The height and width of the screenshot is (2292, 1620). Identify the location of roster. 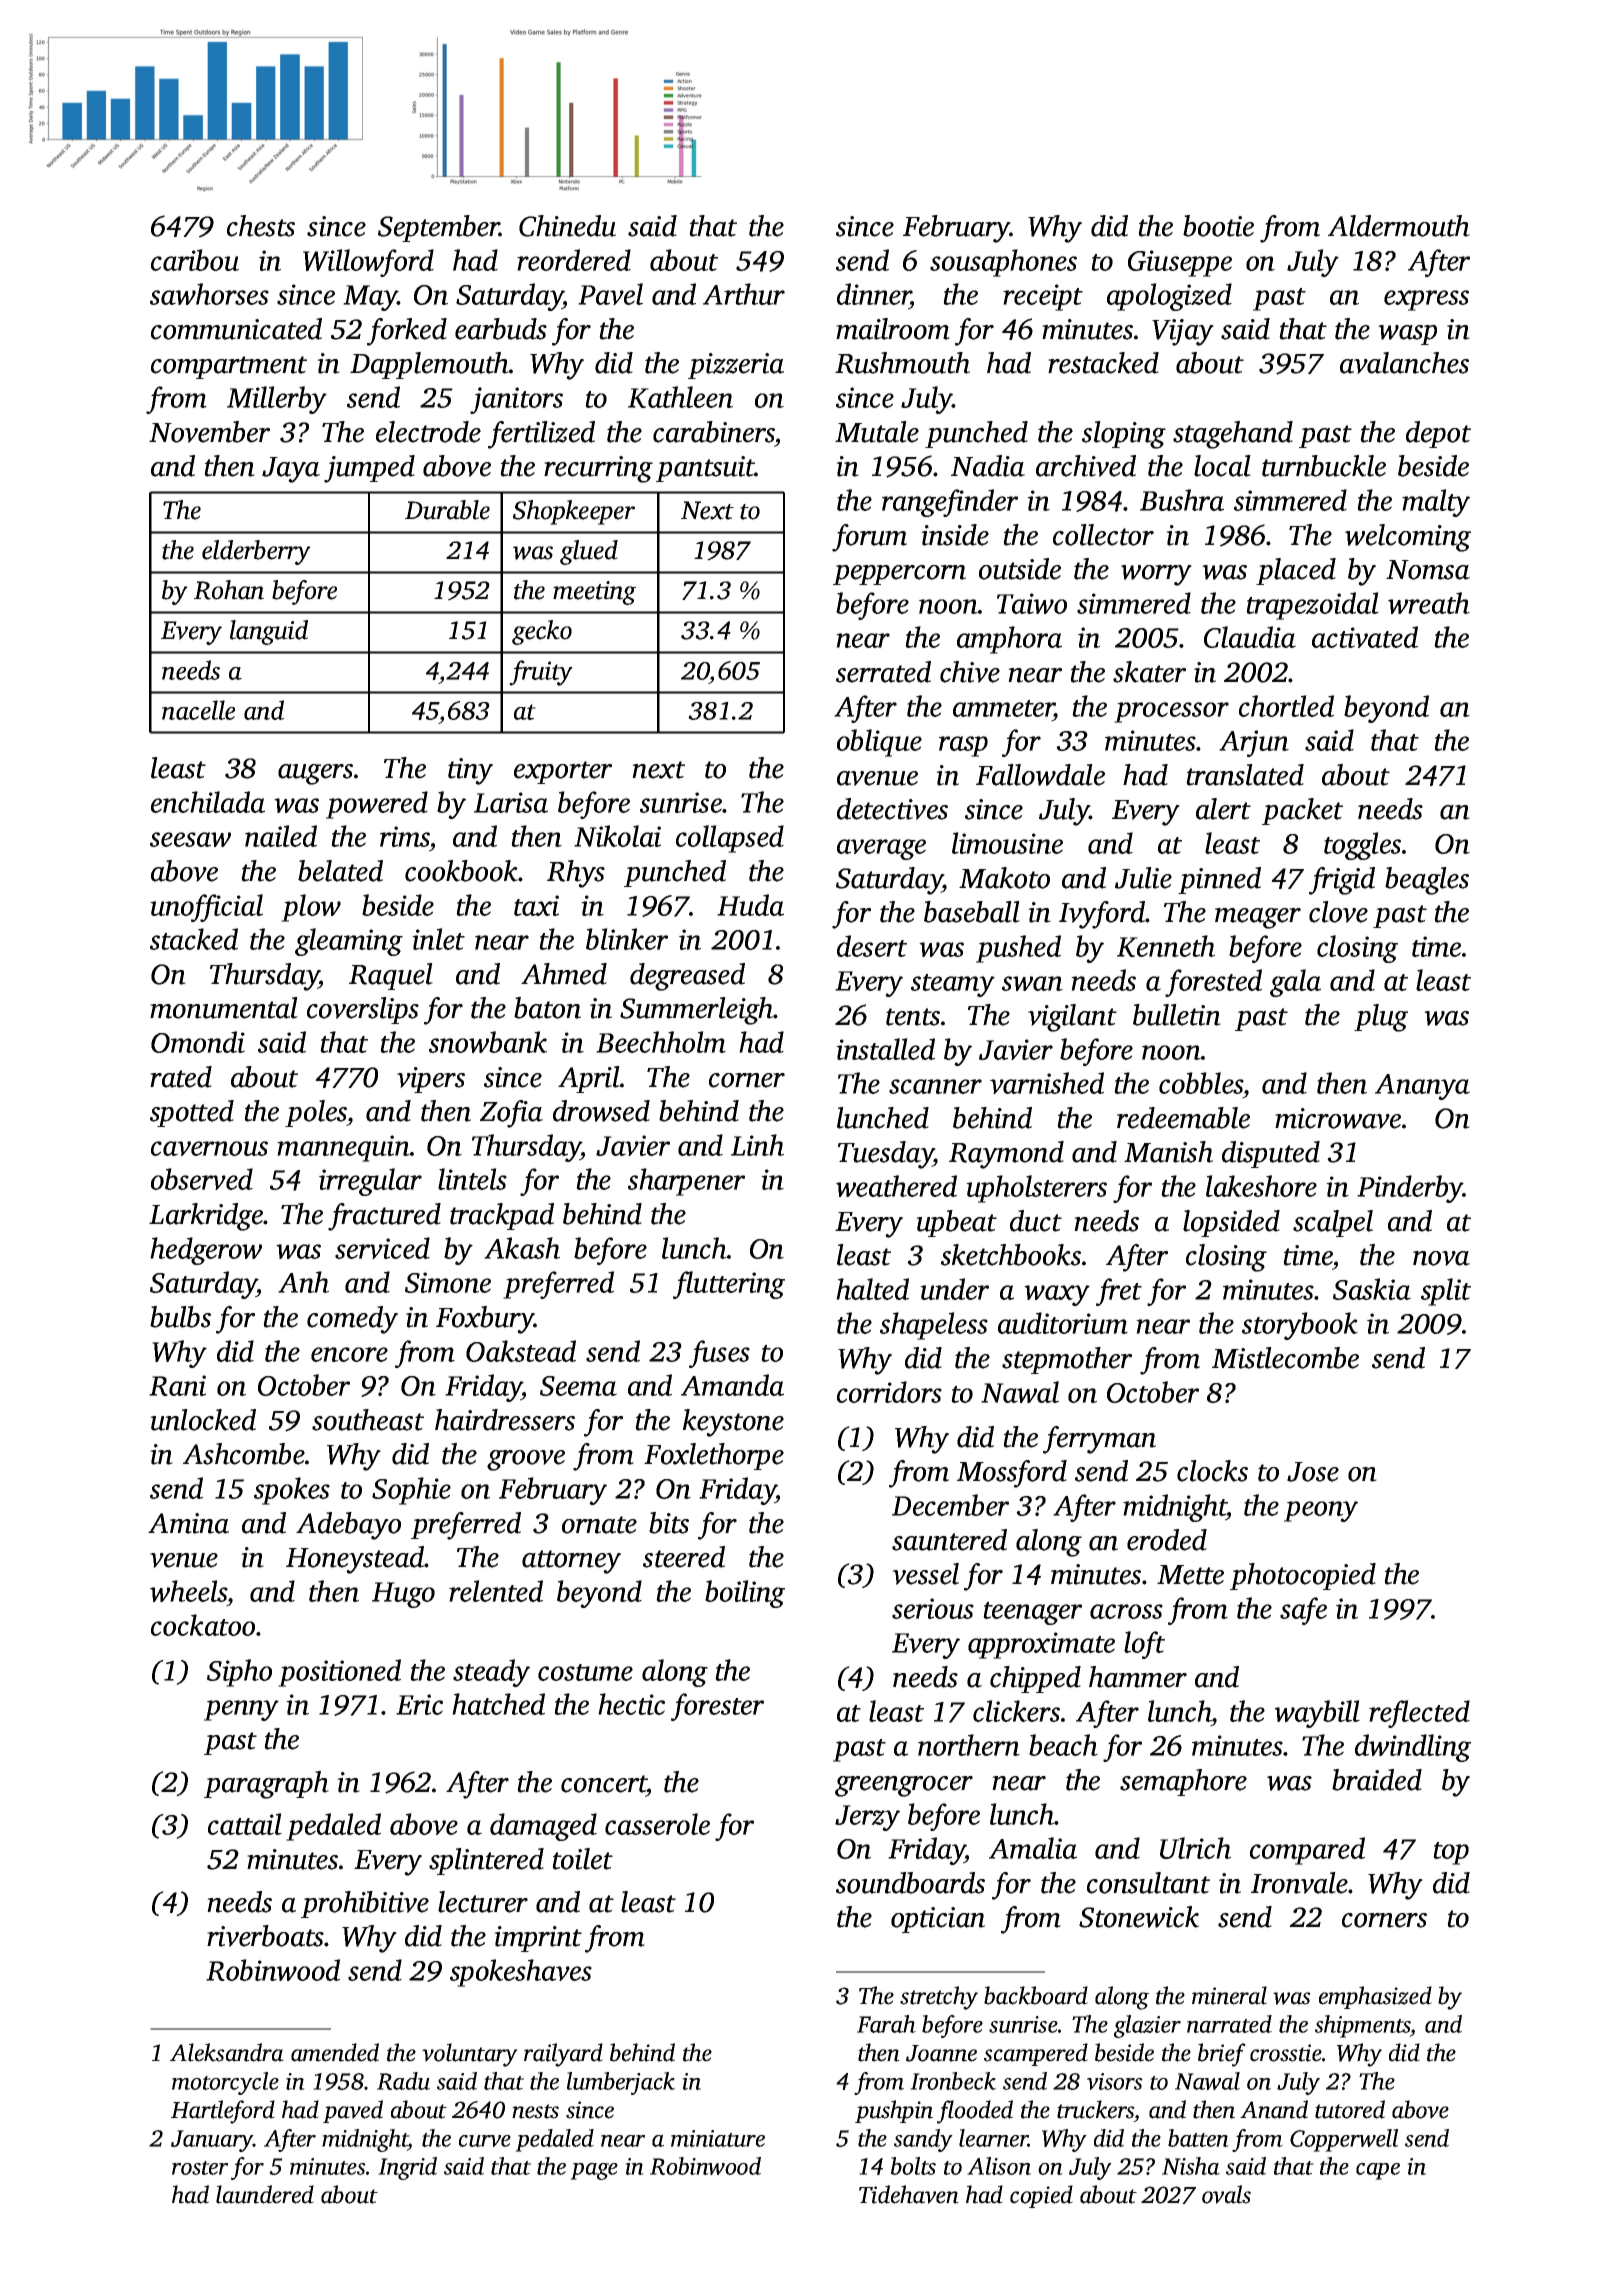
(200, 2168).
